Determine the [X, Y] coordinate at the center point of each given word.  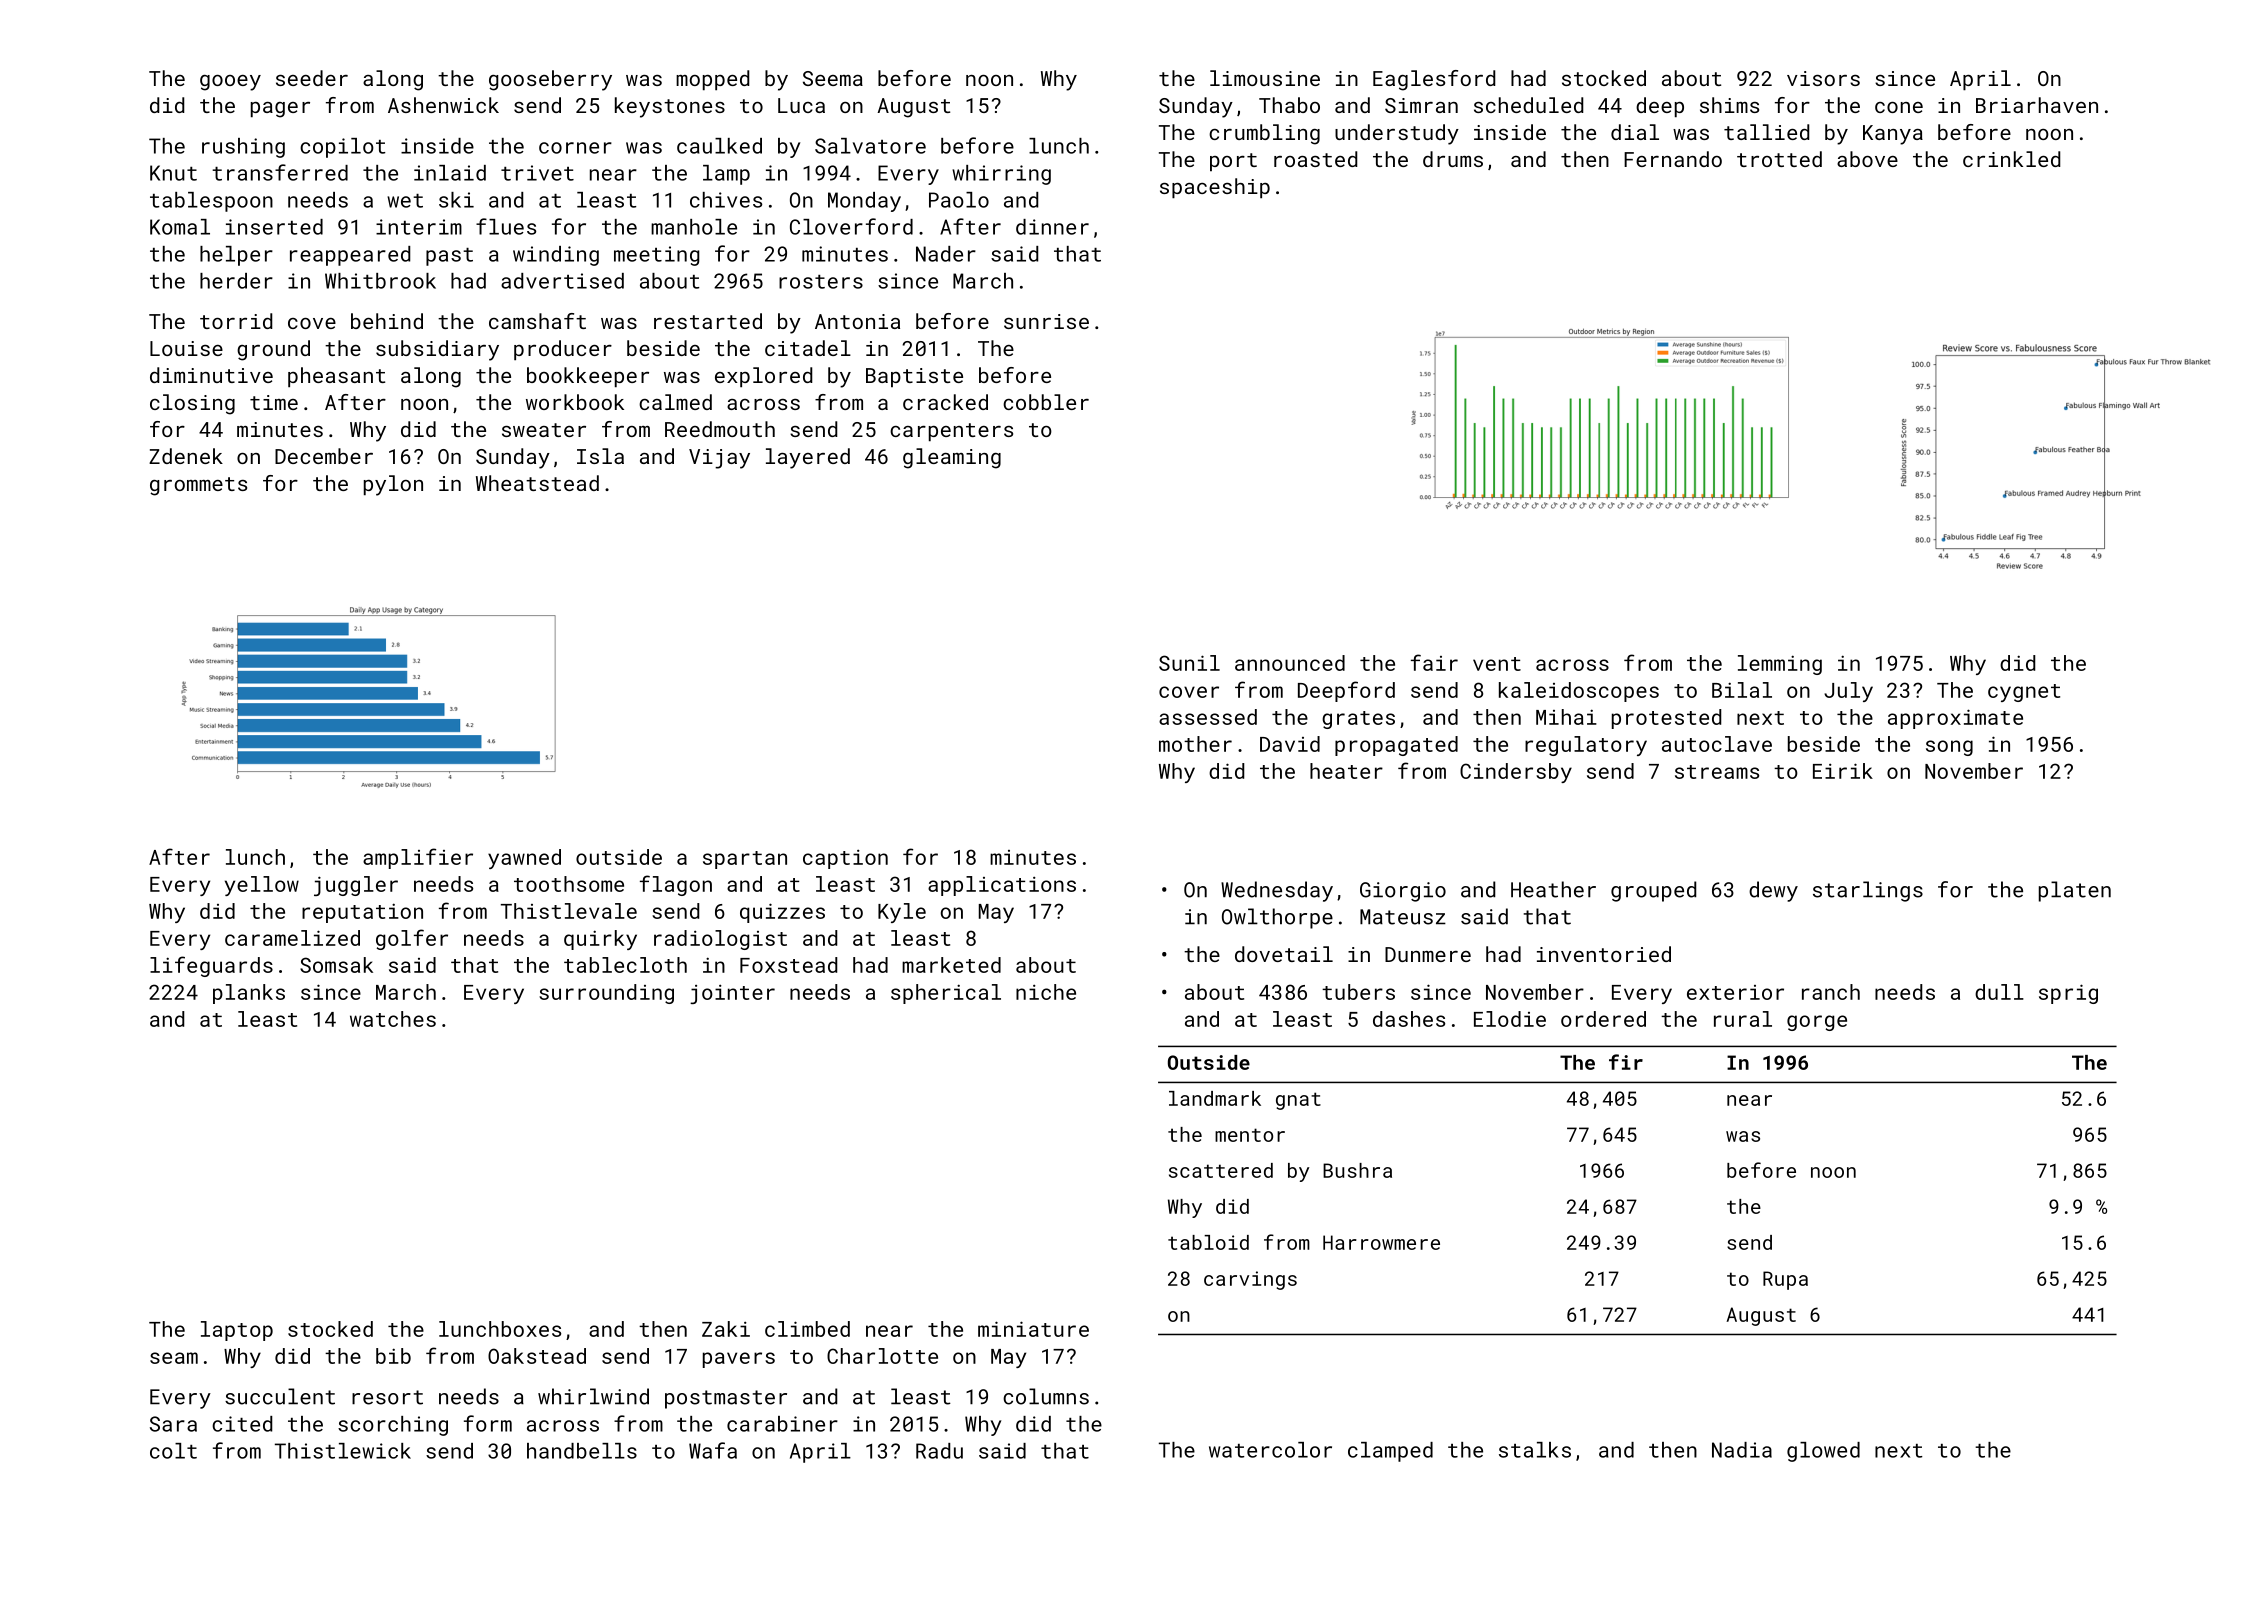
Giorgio [1403, 892]
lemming [1780, 665]
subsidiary [437, 350]
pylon [393, 485]
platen [2075, 891]
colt [173, 1451]
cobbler [1046, 402]
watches [393, 1019]
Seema [833, 78]
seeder [312, 78]
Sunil [1189, 663]
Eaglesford [1434, 80]
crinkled [2011, 159]
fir [1626, 1062]
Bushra [1357, 1170]
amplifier [418, 858]
